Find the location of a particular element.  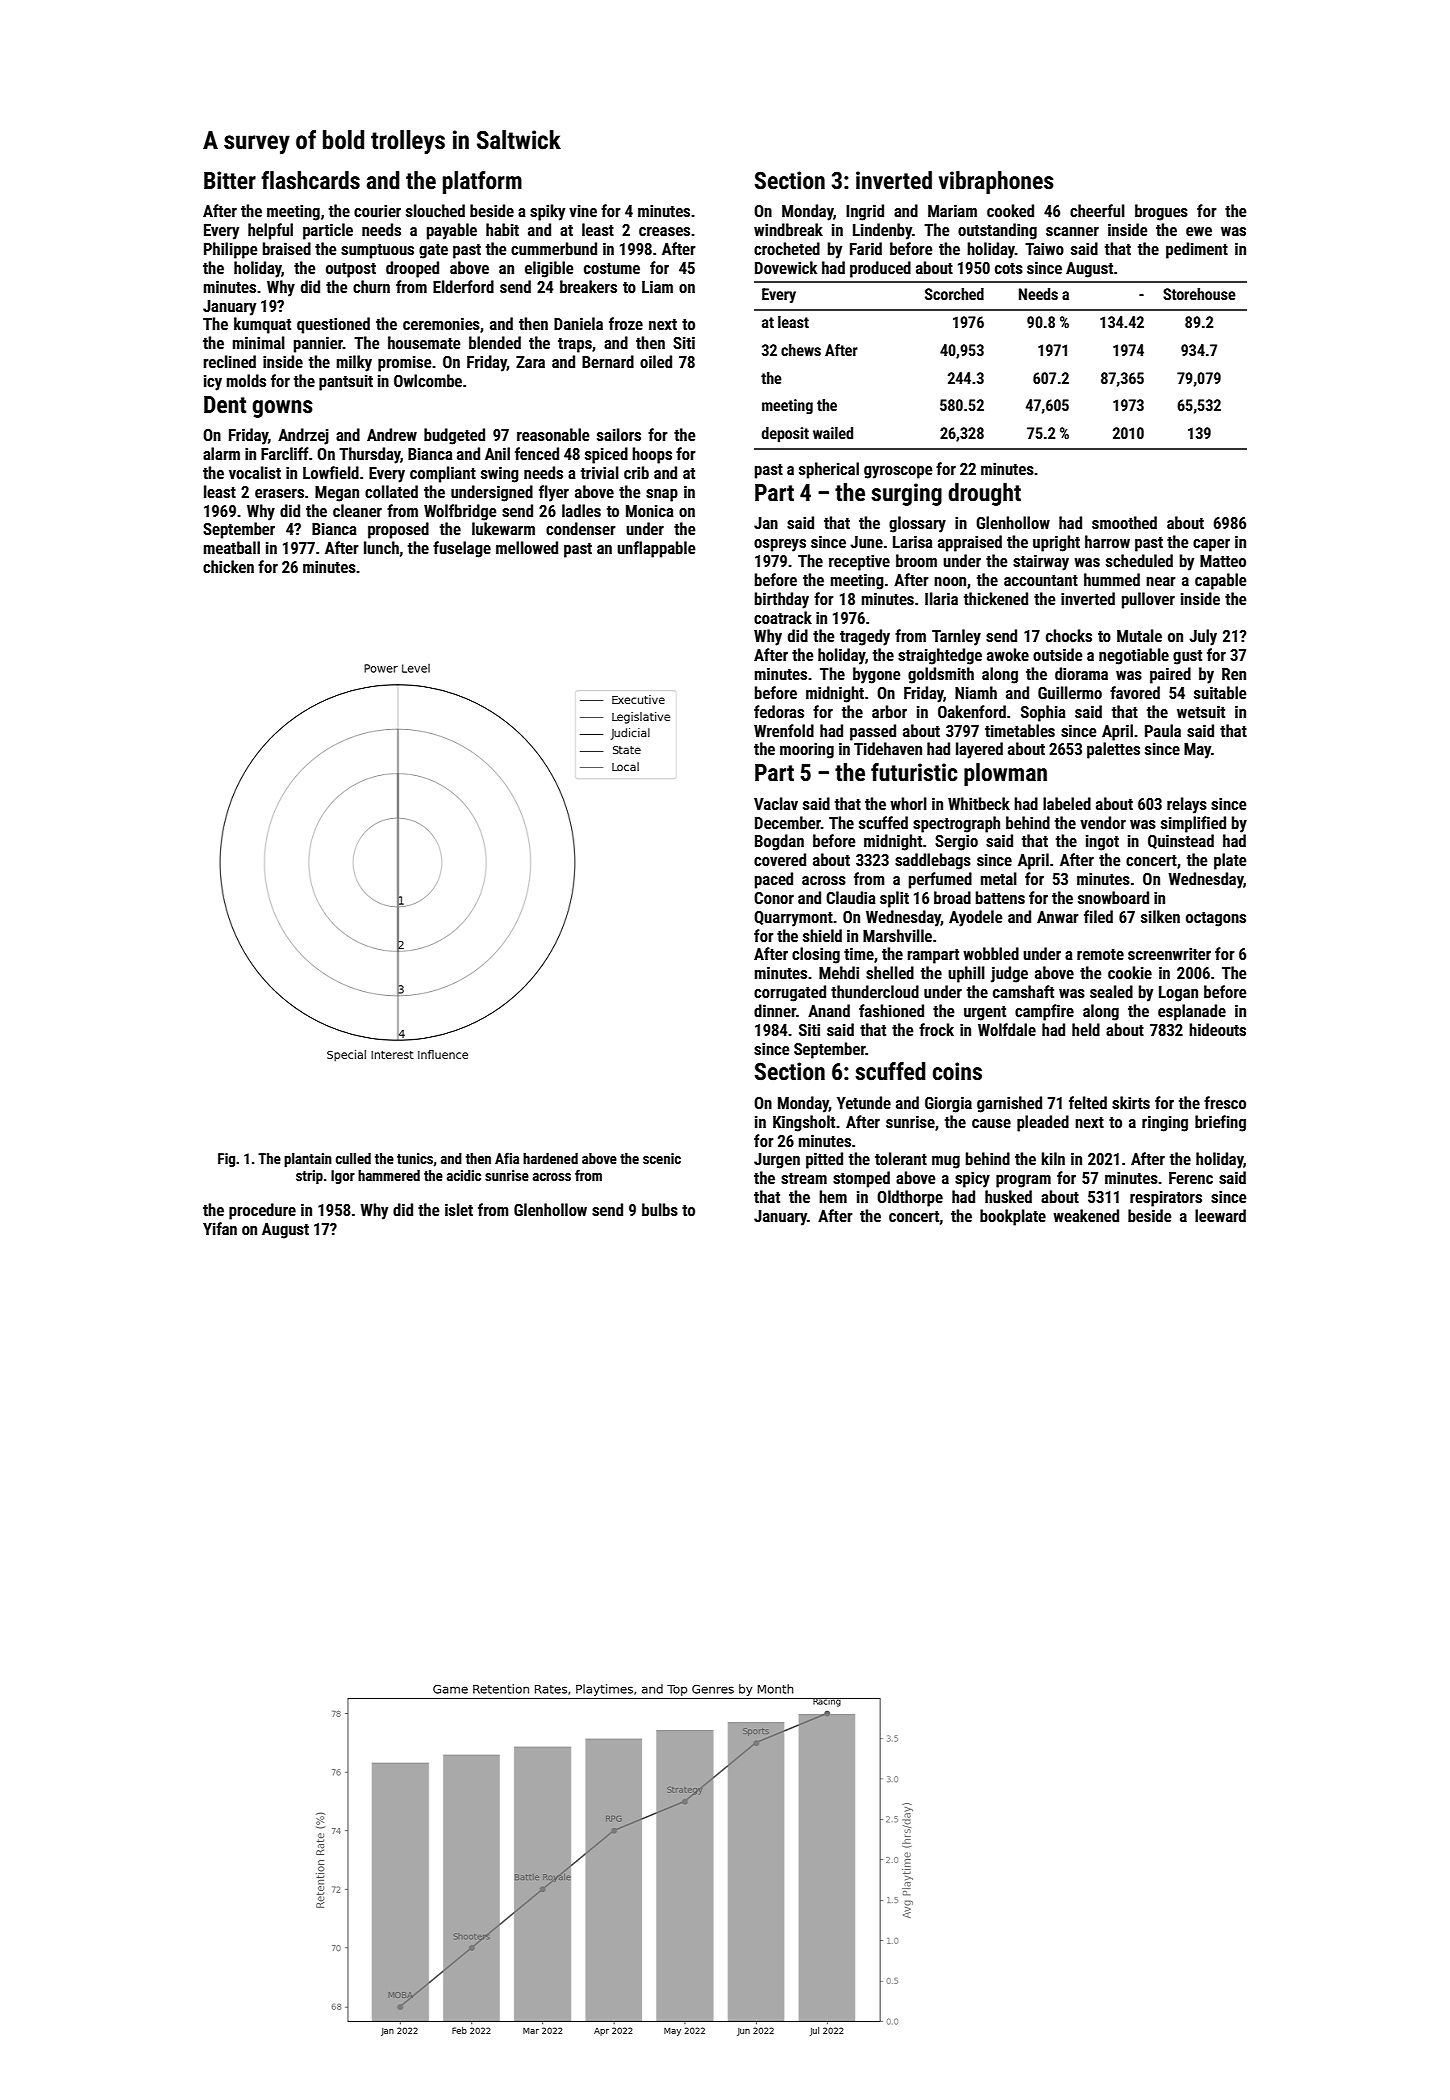

Vaclav is located at coordinates (776, 803).
